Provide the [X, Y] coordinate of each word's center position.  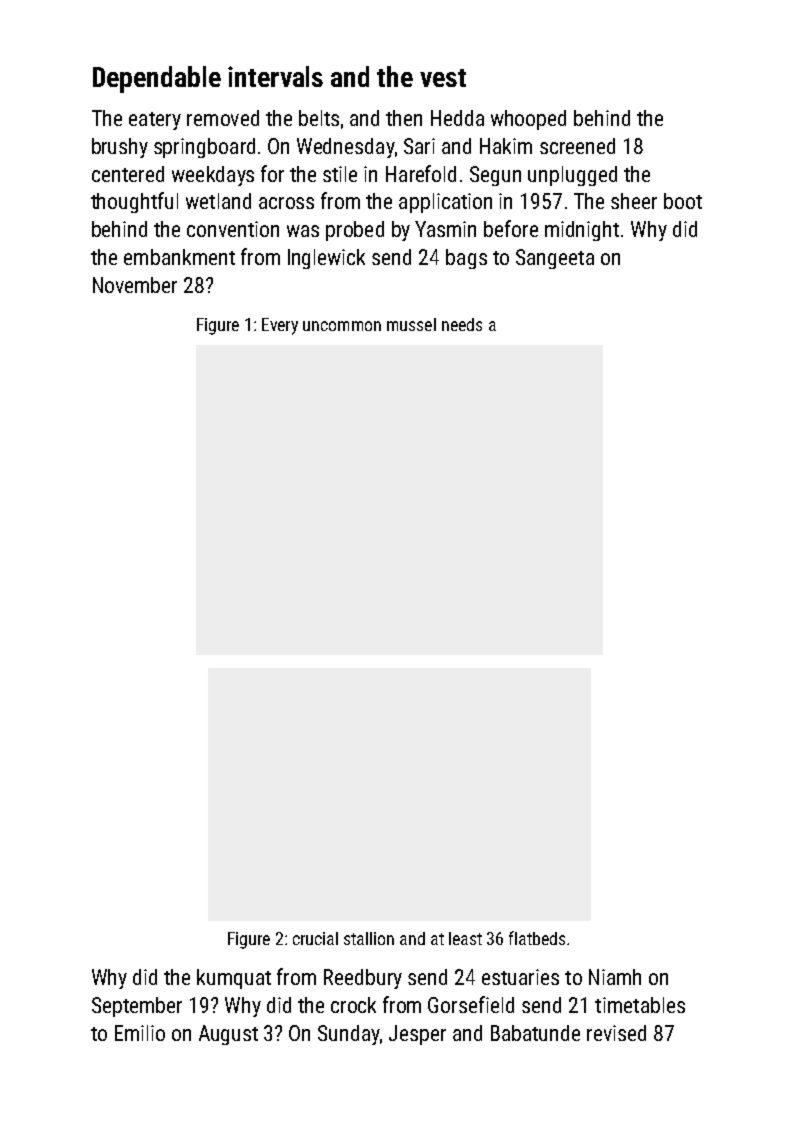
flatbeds [537, 938]
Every [280, 326]
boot [683, 201]
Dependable [157, 79]
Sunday [349, 1035]
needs [462, 324]
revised [616, 1033]
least [465, 938]
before [511, 228]
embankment [179, 257]
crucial [315, 938]
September [137, 1007]
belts [319, 118]
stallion [369, 938]
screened [577, 146]
